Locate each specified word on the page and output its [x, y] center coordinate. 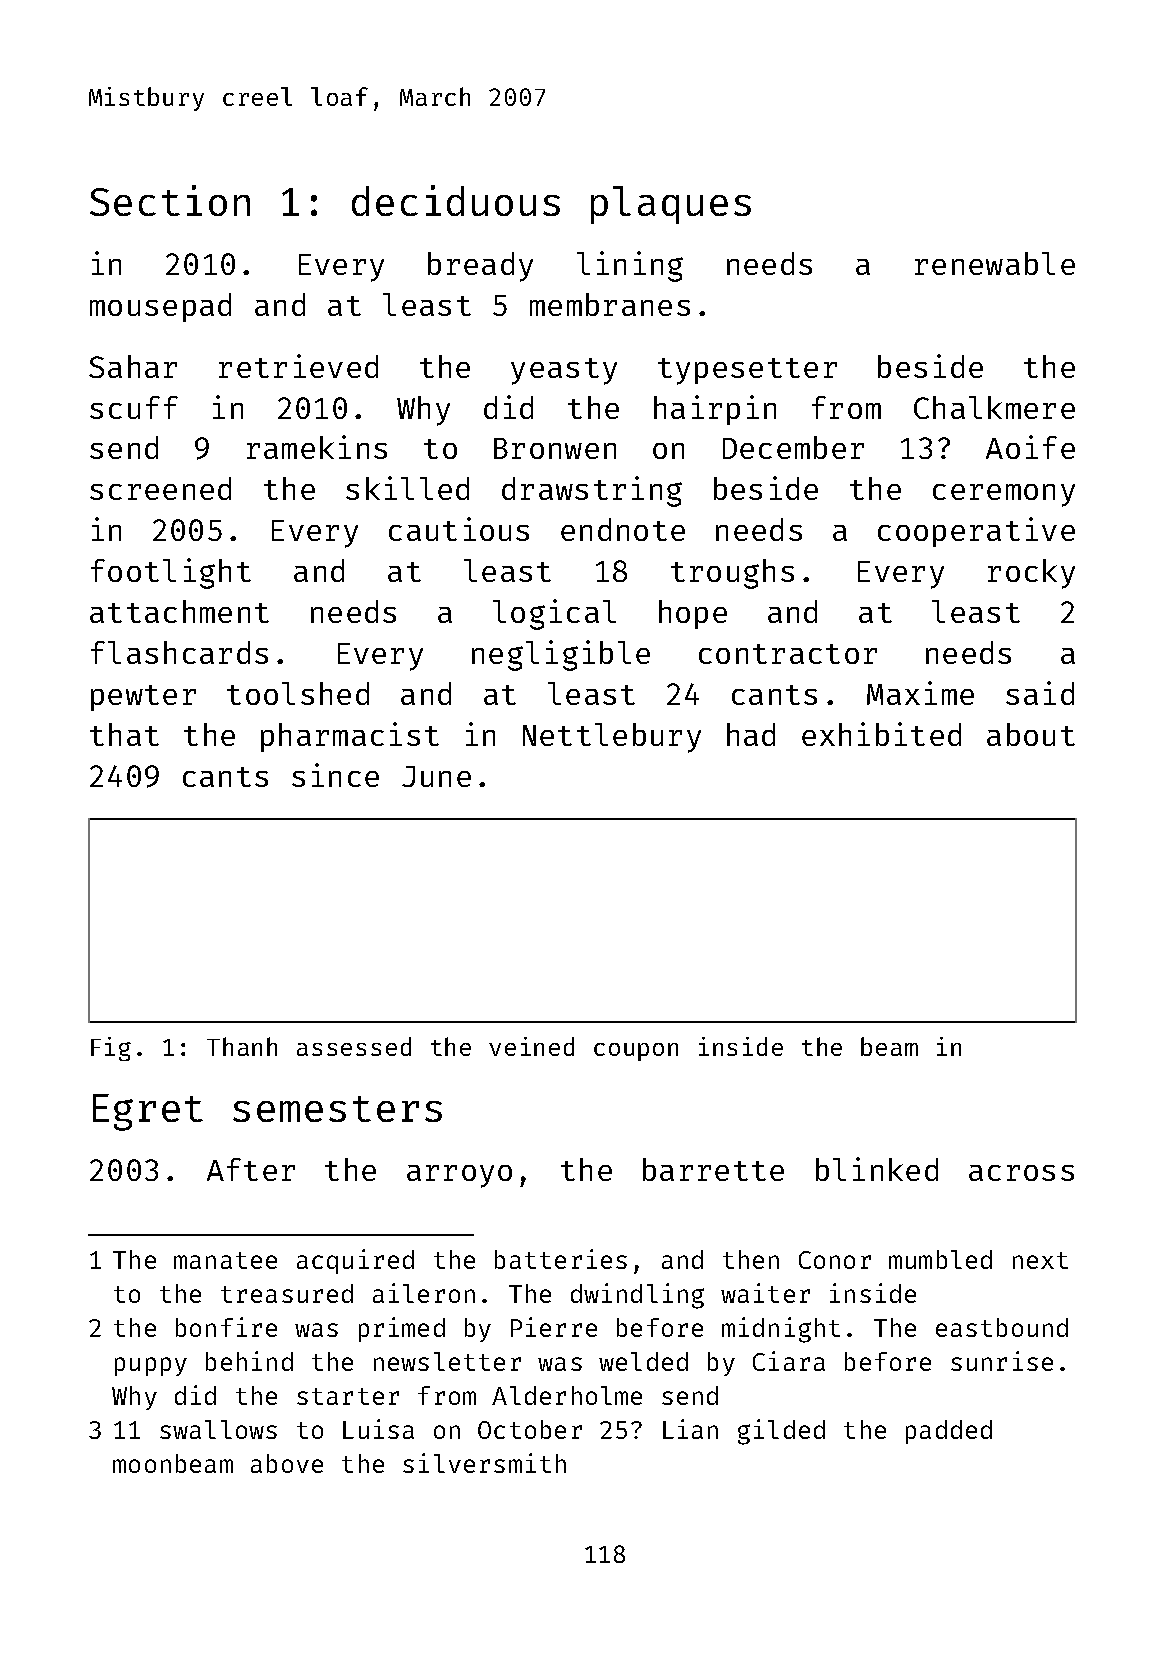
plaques [671, 205]
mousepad [160, 307]
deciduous [456, 200]
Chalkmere [994, 407]
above [287, 1463]
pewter [143, 698]
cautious [459, 529]
